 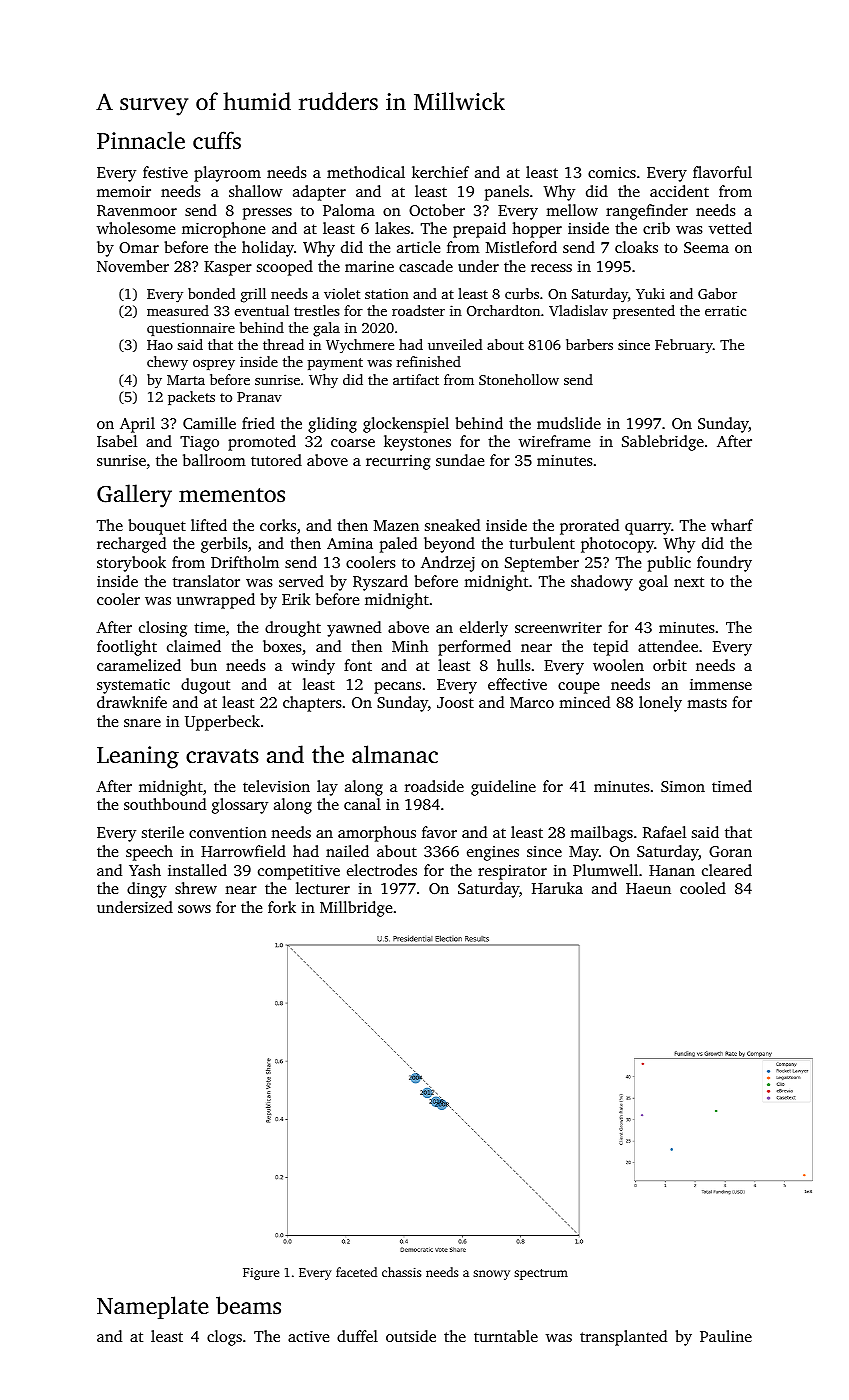 What do you see at coordinates (417, 443) in the screenshot?
I see `keystones` at bounding box center [417, 443].
